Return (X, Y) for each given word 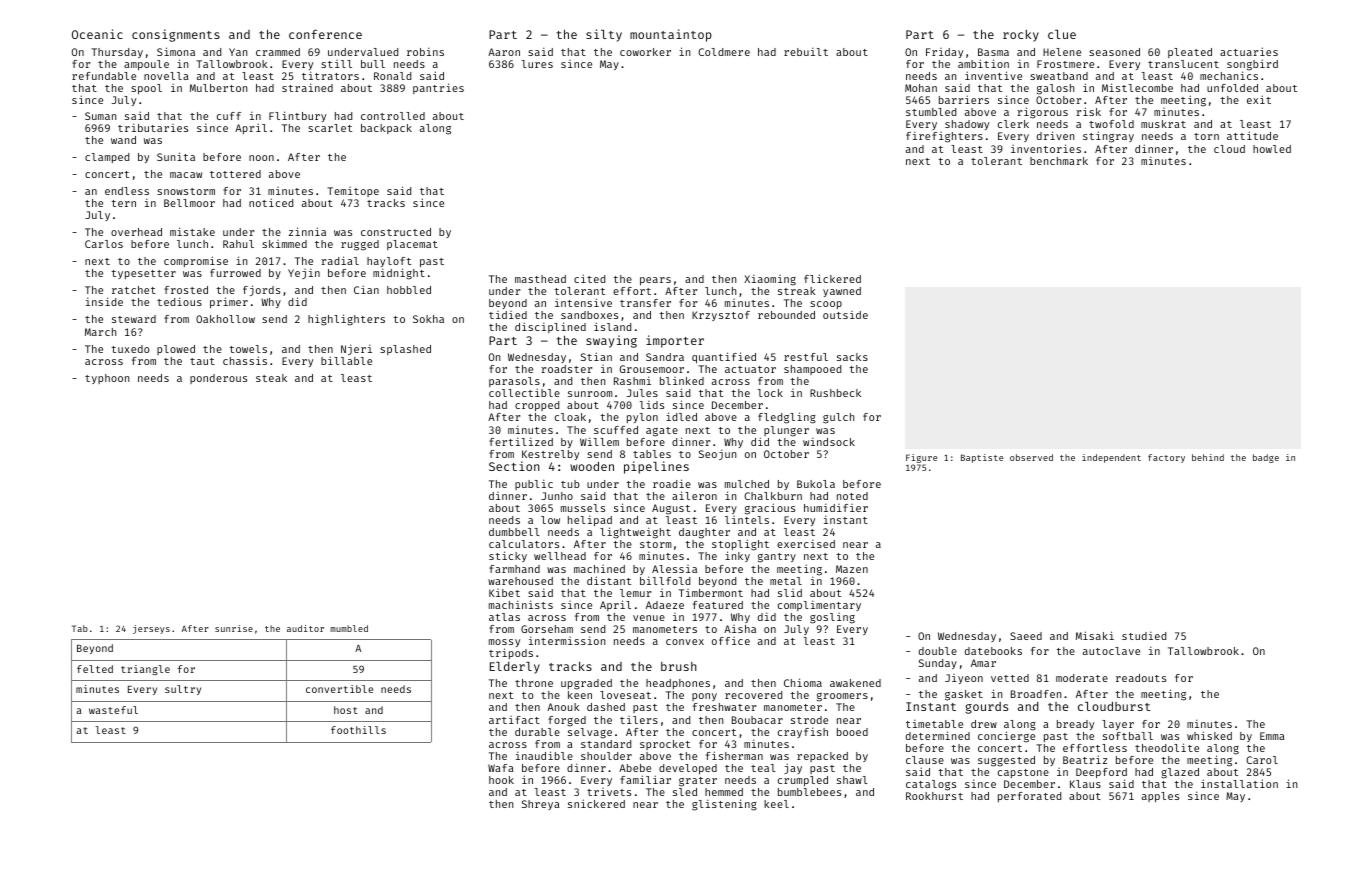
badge (1266, 458)
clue (1062, 34)
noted (852, 496)
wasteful (113, 710)
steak (271, 378)
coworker (645, 52)
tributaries (153, 127)
